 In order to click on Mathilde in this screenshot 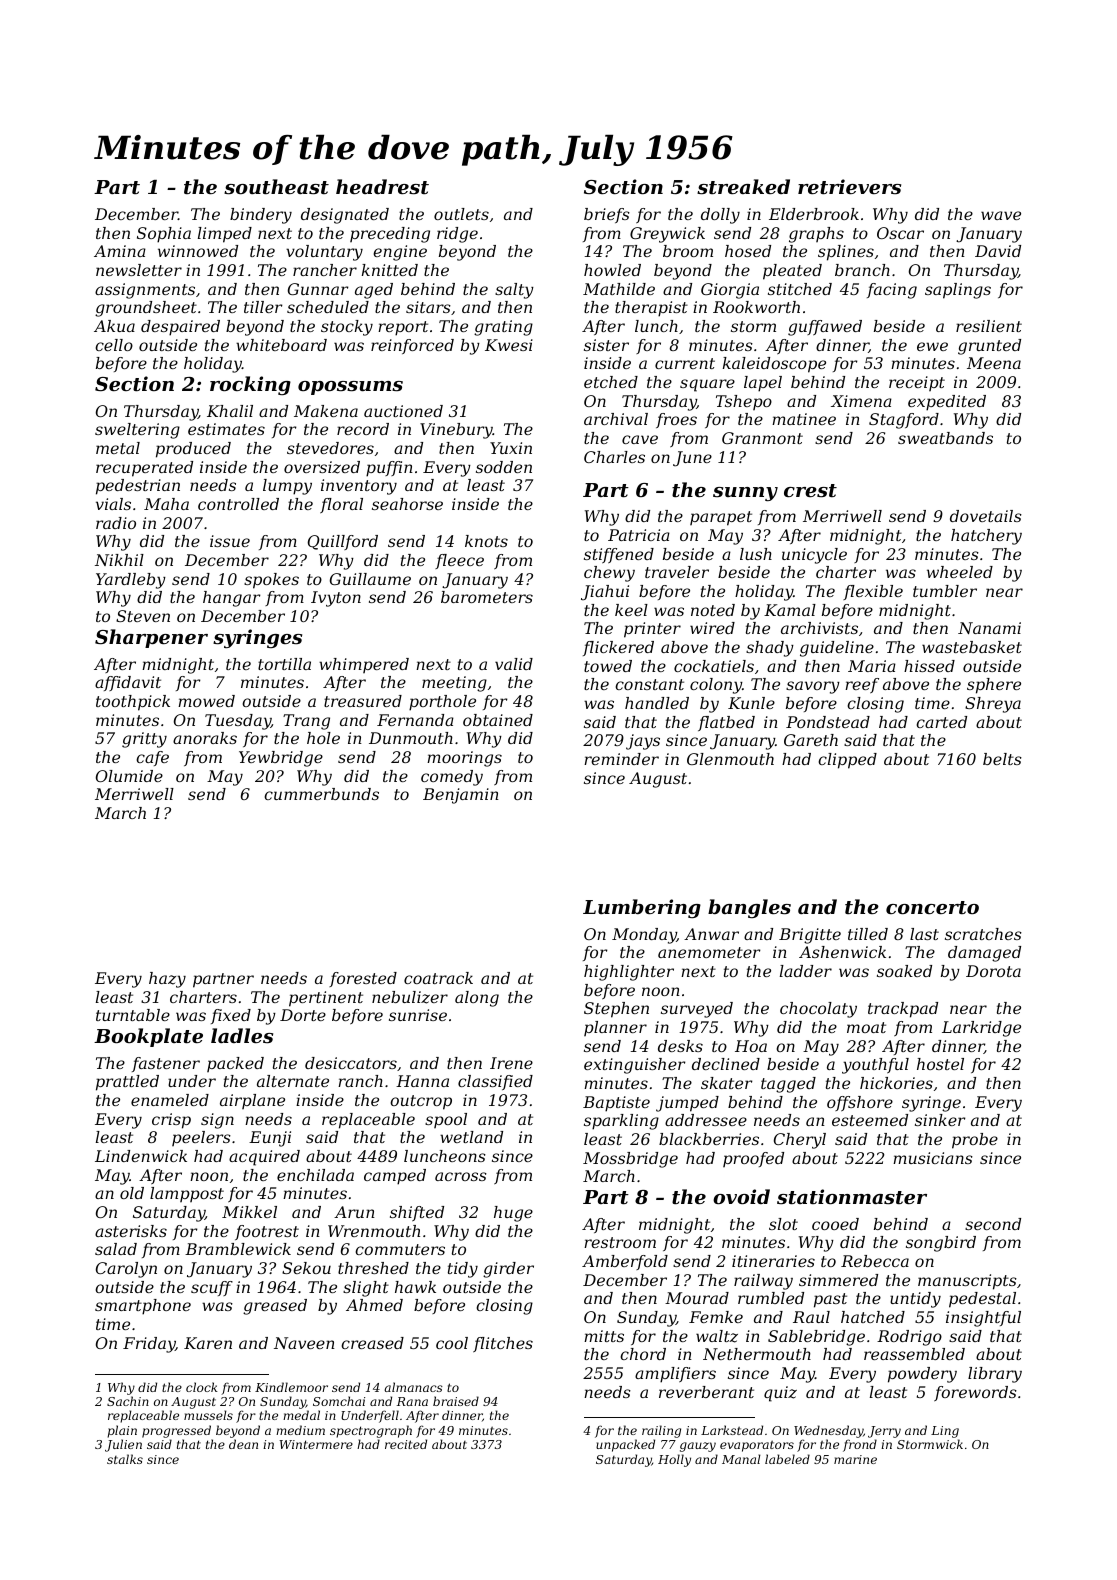, I will do `click(619, 289)`.
